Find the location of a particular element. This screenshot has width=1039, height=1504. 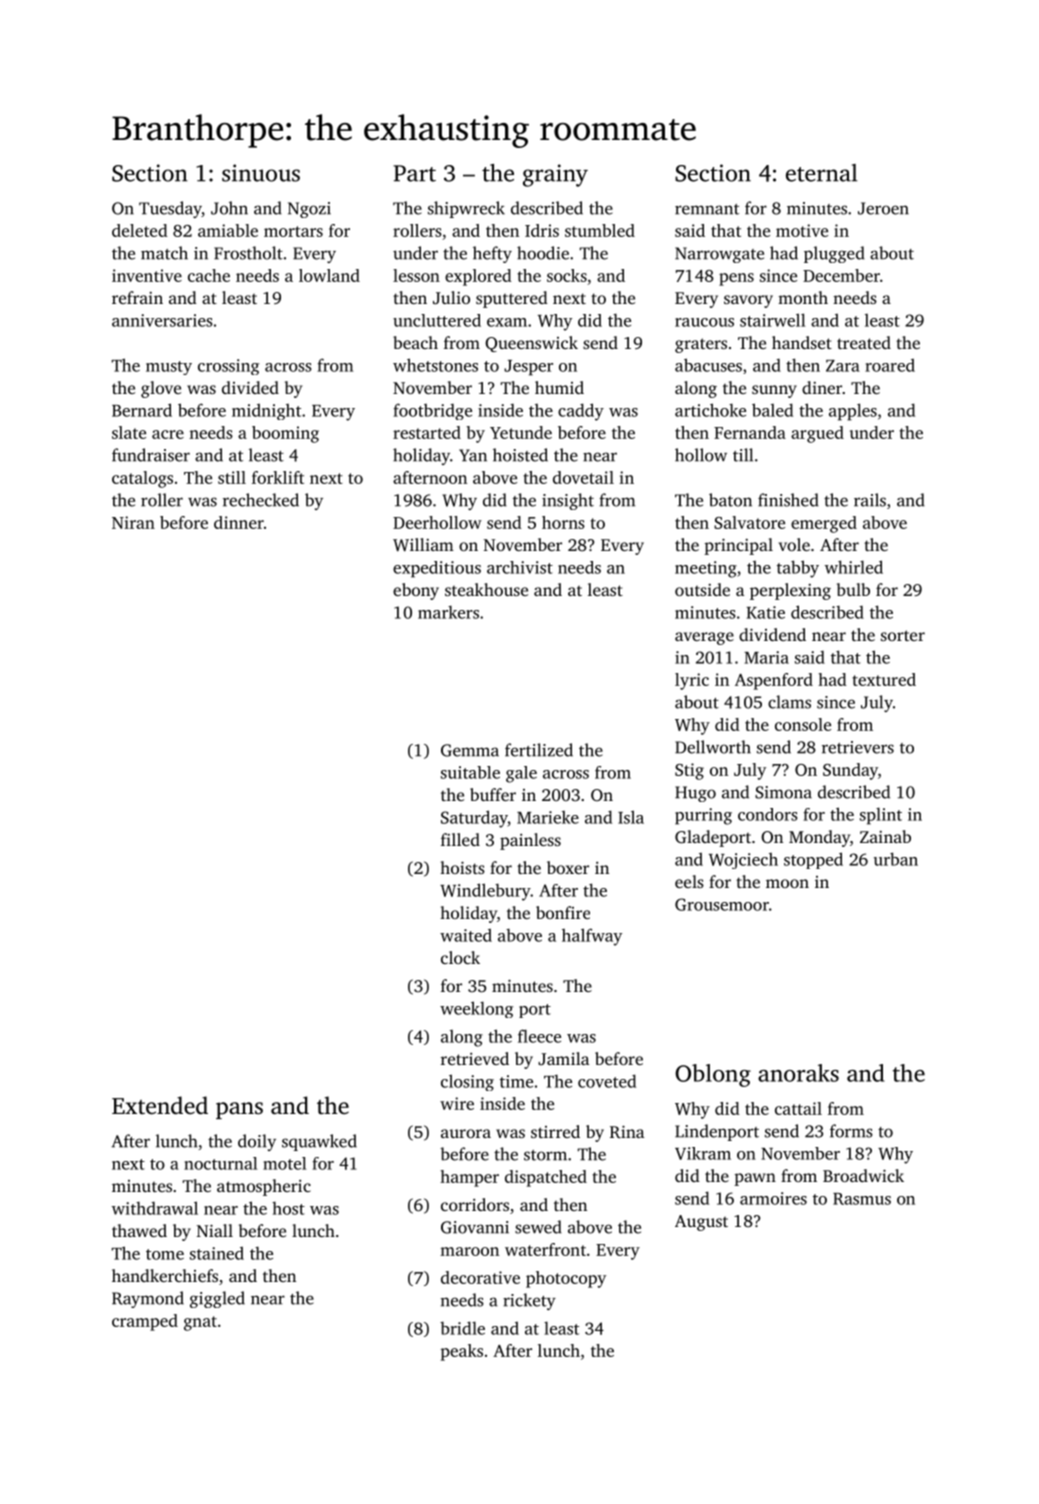

divided is located at coordinates (250, 387).
